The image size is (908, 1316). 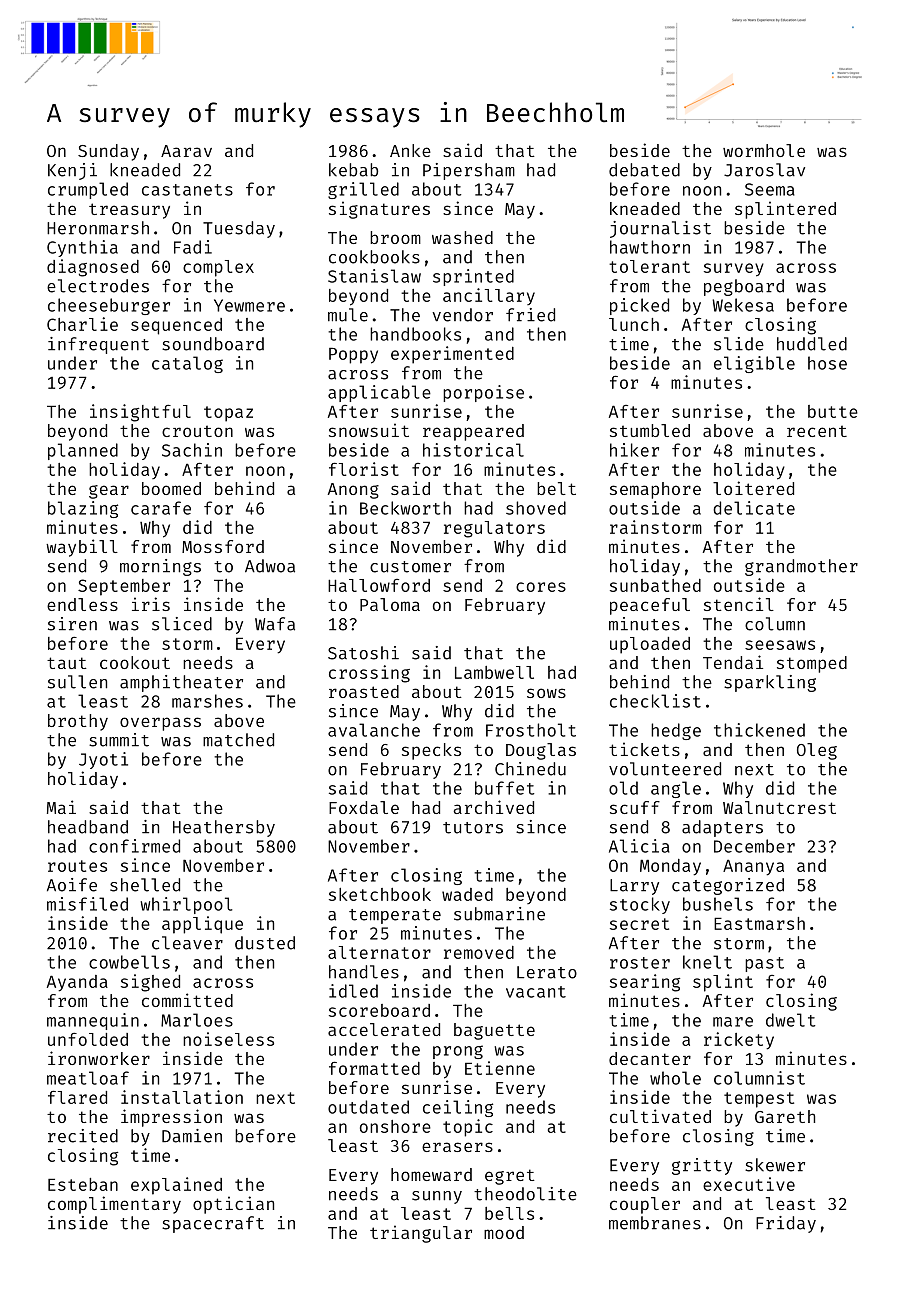 What do you see at coordinates (374, 276) in the screenshot?
I see `Stanislaw` at bounding box center [374, 276].
